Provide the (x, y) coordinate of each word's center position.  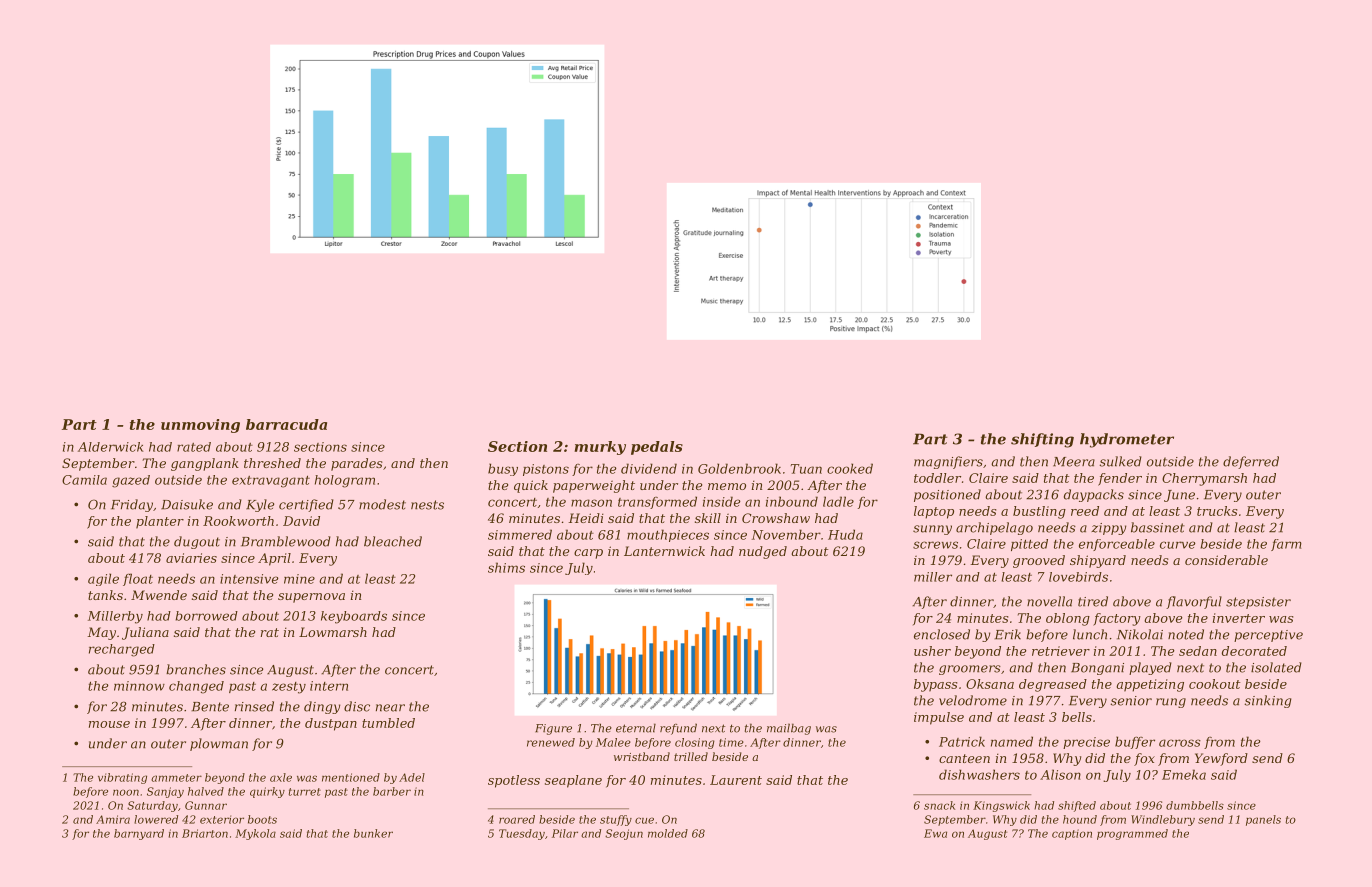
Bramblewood (286, 541)
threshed (272, 463)
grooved (1039, 561)
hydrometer (1127, 440)
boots (262, 819)
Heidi (586, 518)
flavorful (1194, 602)
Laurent (736, 780)
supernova (311, 598)
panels (1263, 820)
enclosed (942, 634)
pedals (657, 448)
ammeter (176, 778)
